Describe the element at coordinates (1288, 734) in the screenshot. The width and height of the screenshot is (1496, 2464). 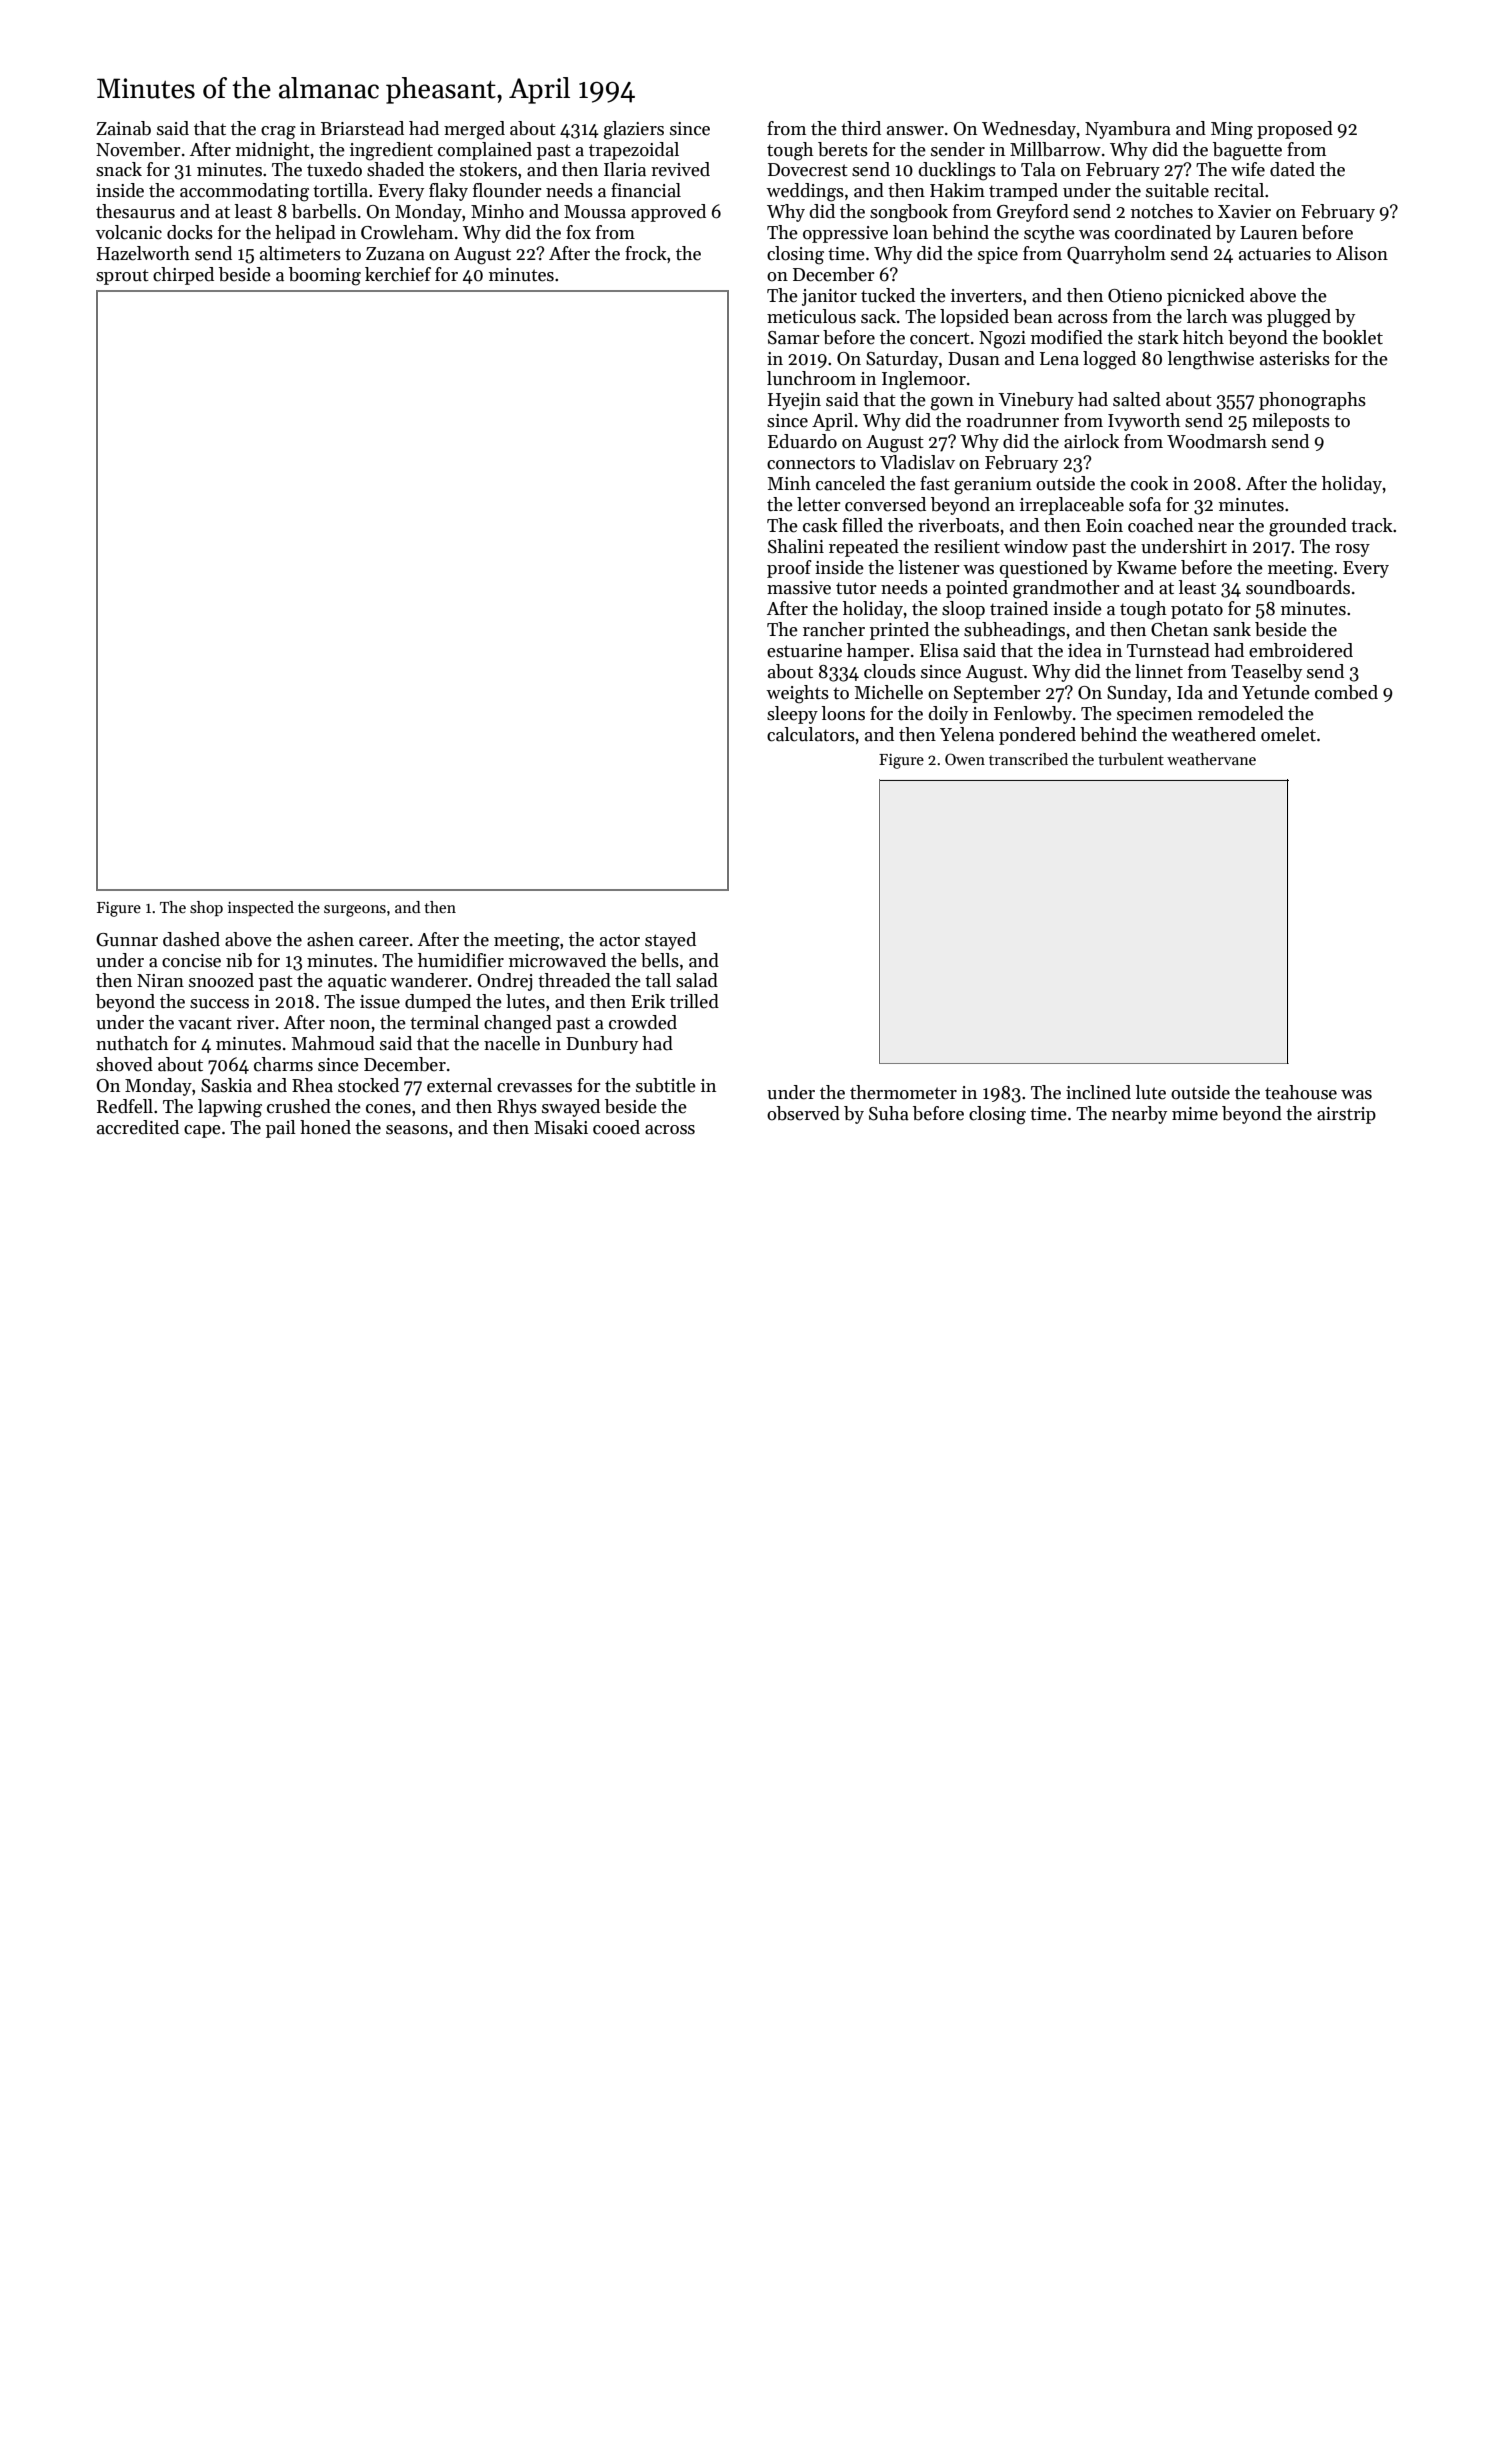
I see `omelet` at that location.
